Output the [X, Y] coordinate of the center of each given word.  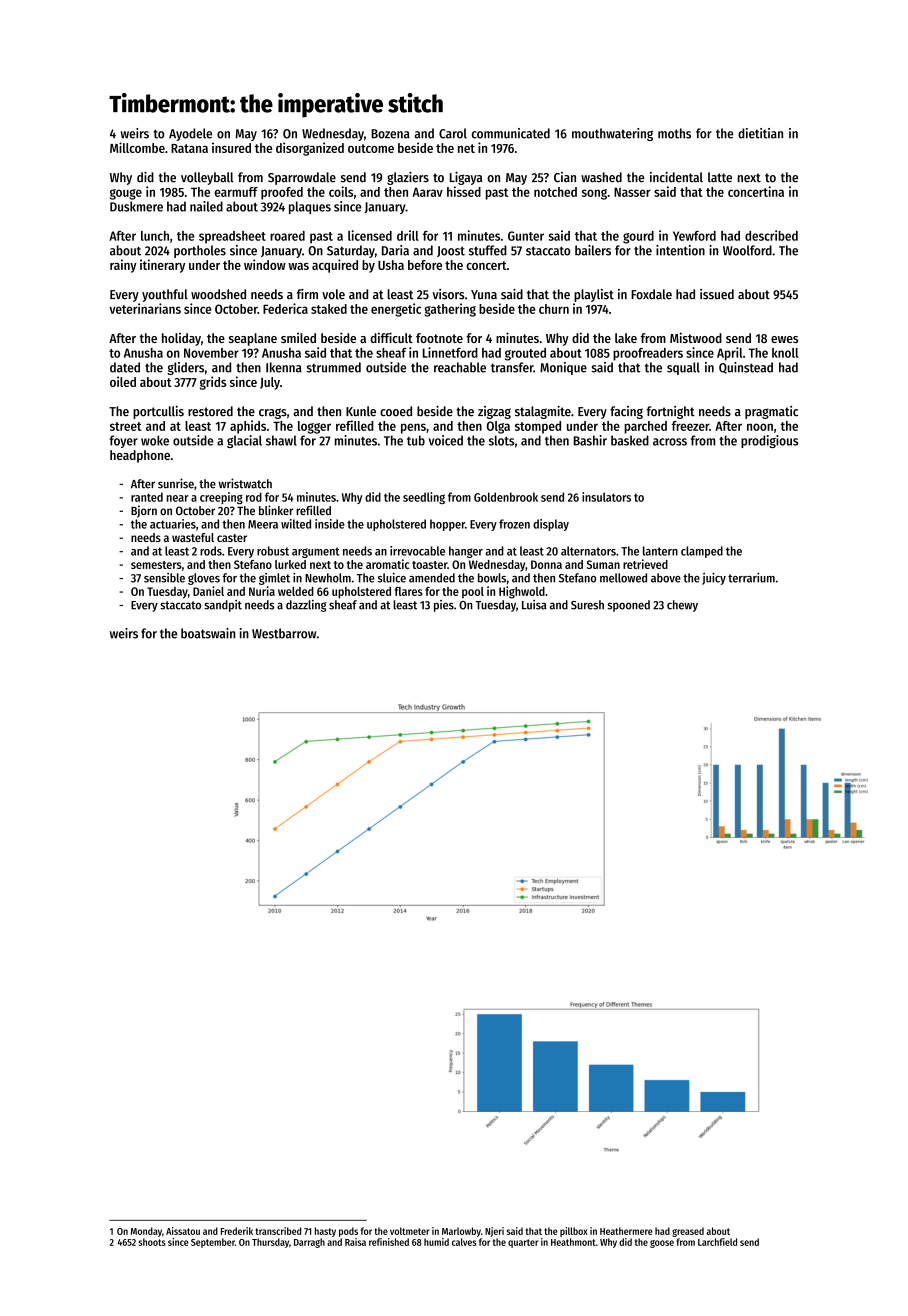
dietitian [760, 133]
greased [688, 1232]
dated [125, 367]
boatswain [208, 633]
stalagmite [543, 412]
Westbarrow [284, 633]
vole [333, 294]
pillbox [574, 1232]
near [178, 498]
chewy [682, 606]
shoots [152, 1242]
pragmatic [771, 412]
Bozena [390, 134]
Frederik [237, 1231]
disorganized [310, 149]
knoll [785, 353]
